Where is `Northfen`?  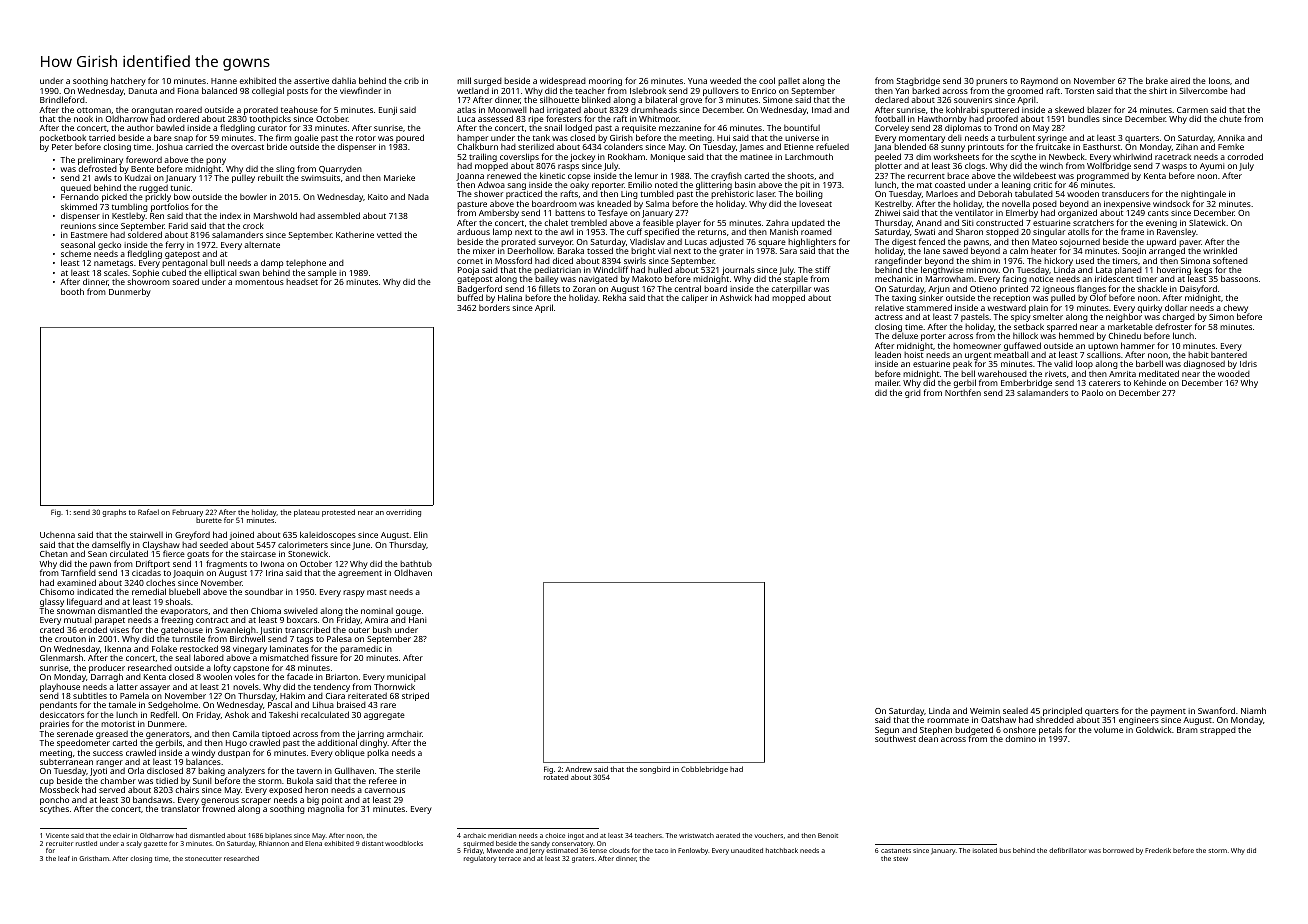 Northfen is located at coordinates (963, 392).
